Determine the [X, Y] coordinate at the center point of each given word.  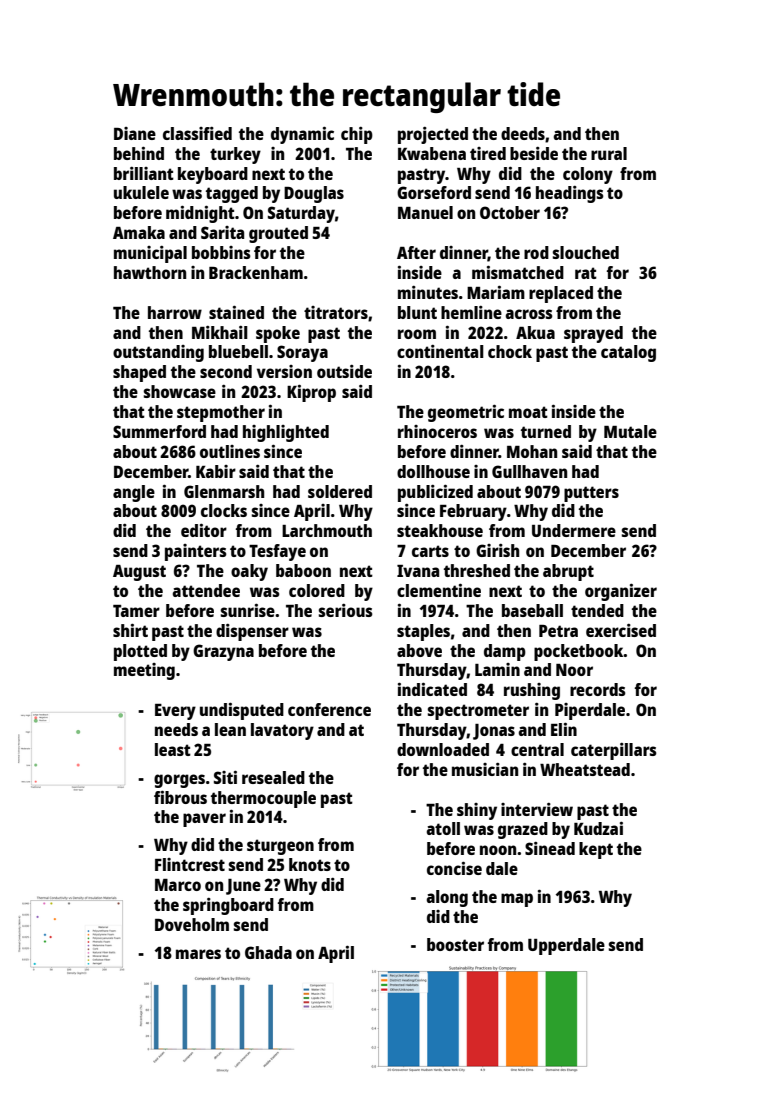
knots [310, 864]
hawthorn [150, 272]
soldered [340, 491]
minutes [428, 292]
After [416, 252]
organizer [621, 592]
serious [346, 610]
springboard [228, 906]
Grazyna [223, 652]
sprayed [593, 334]
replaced [561, 294]
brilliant [144, 173]
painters [196, 552]
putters [591, 494]
